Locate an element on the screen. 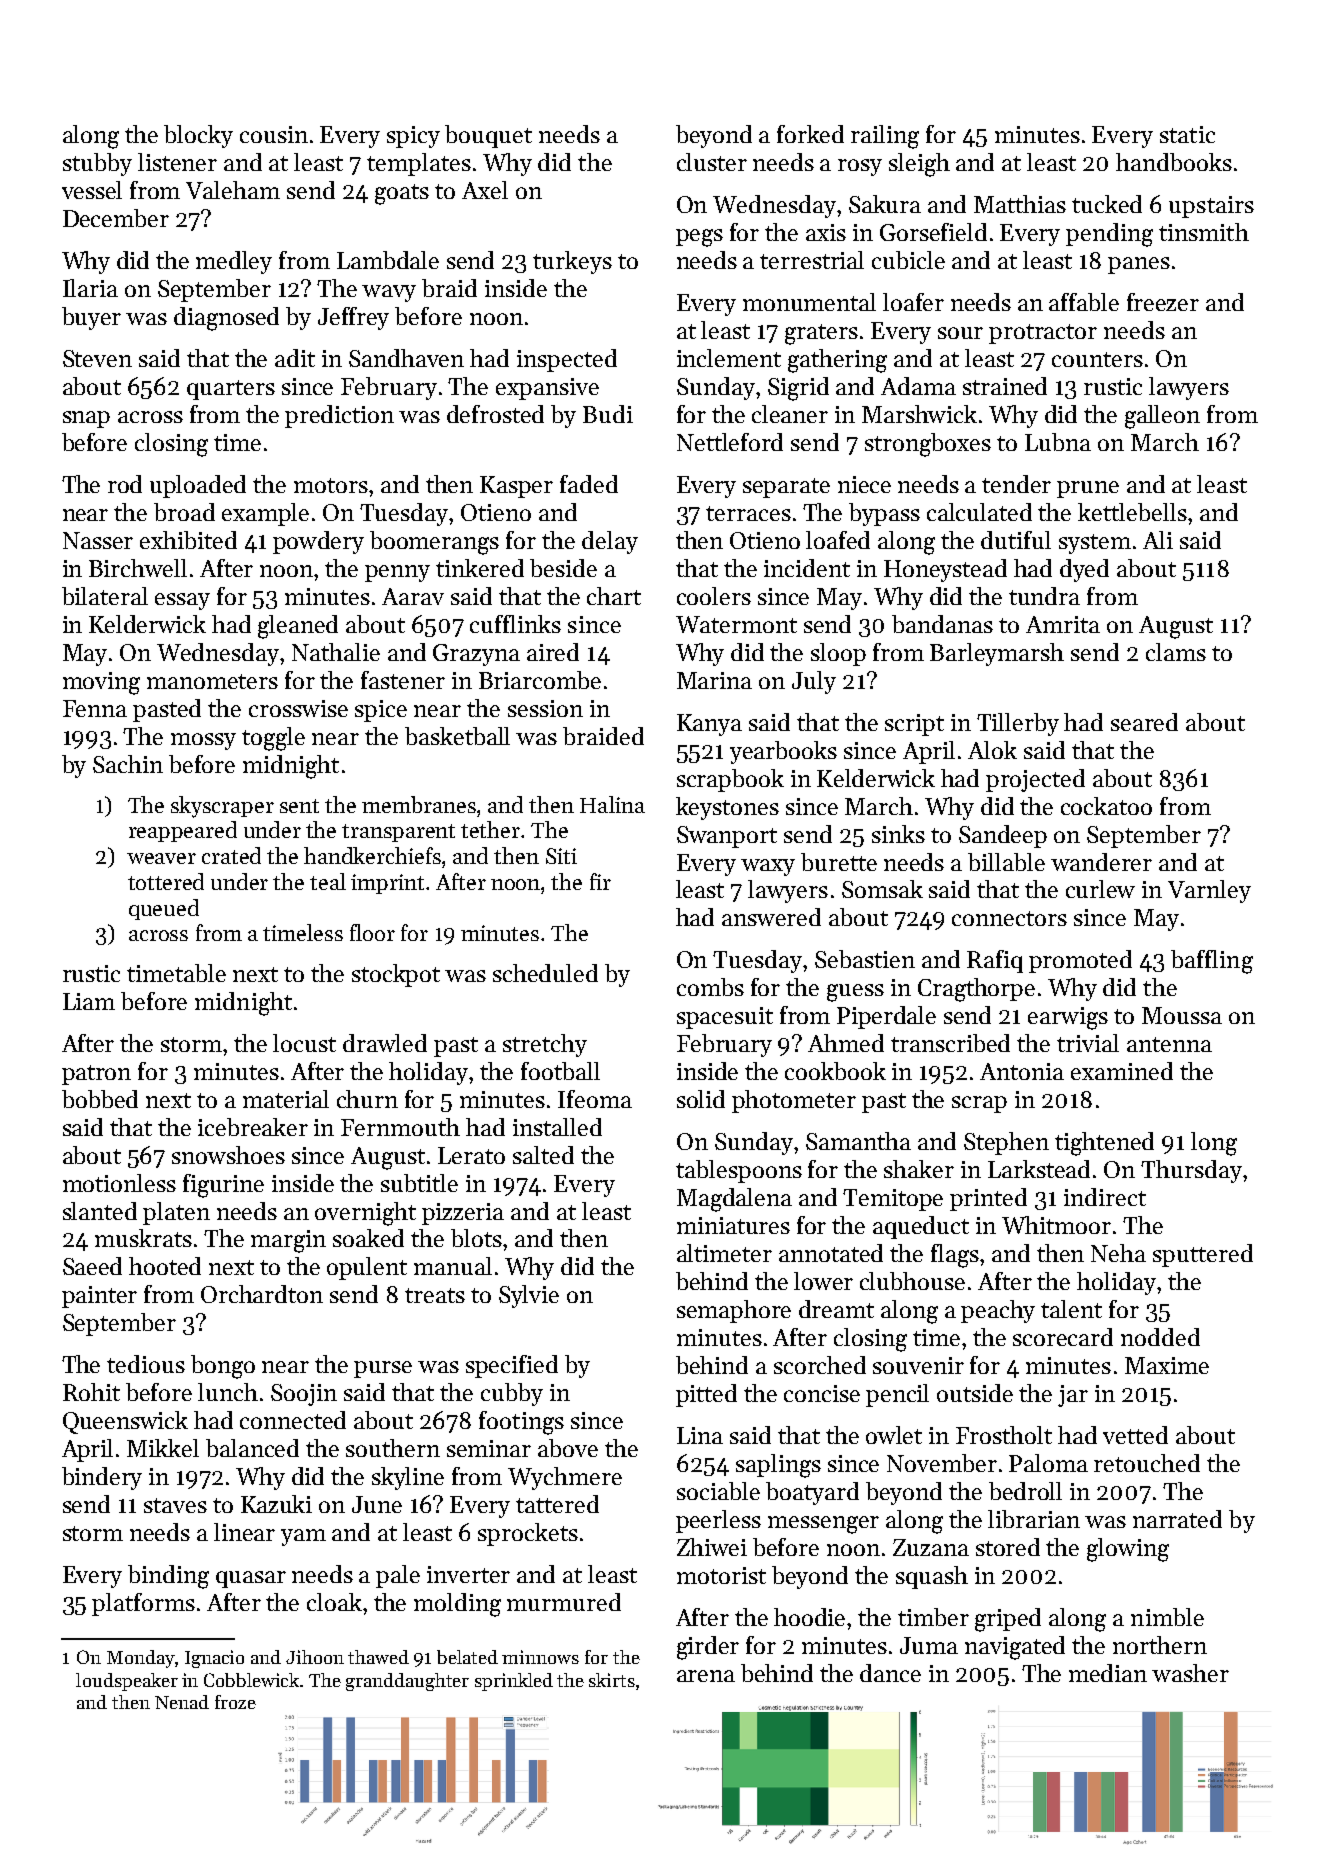  platforms is located at coordinates (143, 1604).
